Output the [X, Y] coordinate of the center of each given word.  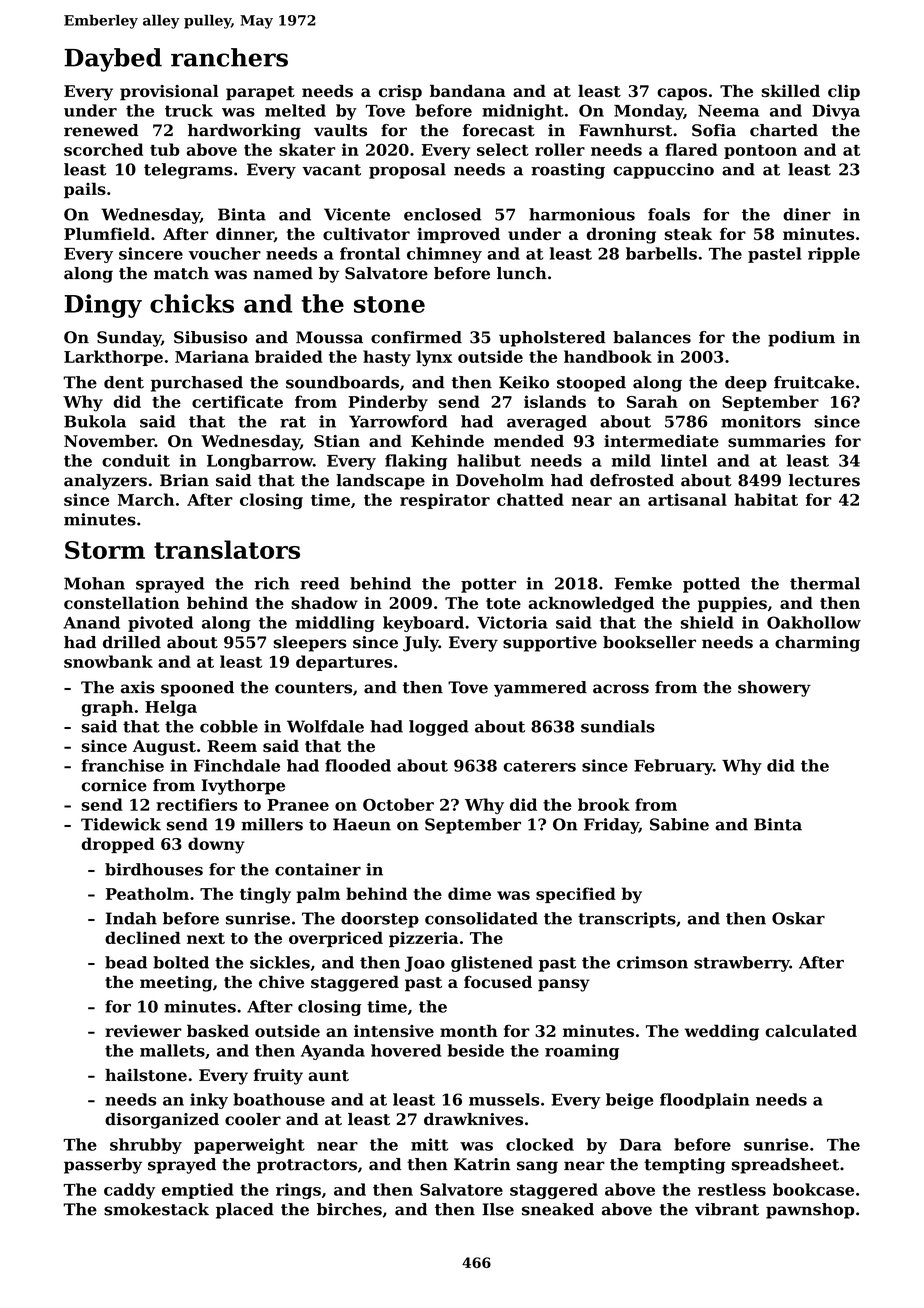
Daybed [113, 60]
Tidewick [121, 824]
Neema [728, 111]
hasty [387, 358]
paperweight [249, 1146]
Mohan [94, 583]
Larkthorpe [113, 358]
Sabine [679, 824]
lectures [824, 480]
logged [439, 728]
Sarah [652, 401]
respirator [445, 501]
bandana [468, 90]
